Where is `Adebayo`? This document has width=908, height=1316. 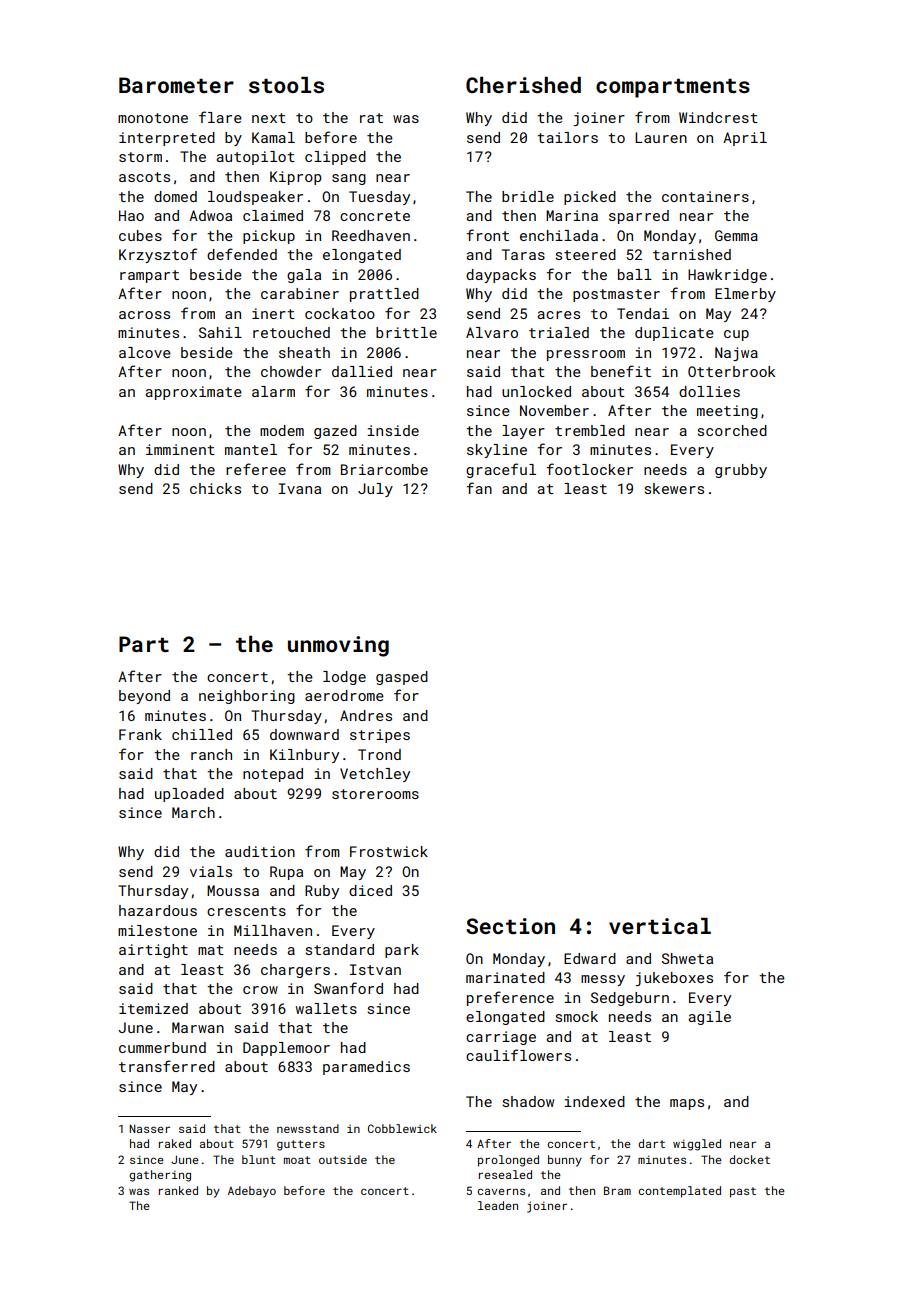 Adebayo is located at coordinates (252, 1192).
